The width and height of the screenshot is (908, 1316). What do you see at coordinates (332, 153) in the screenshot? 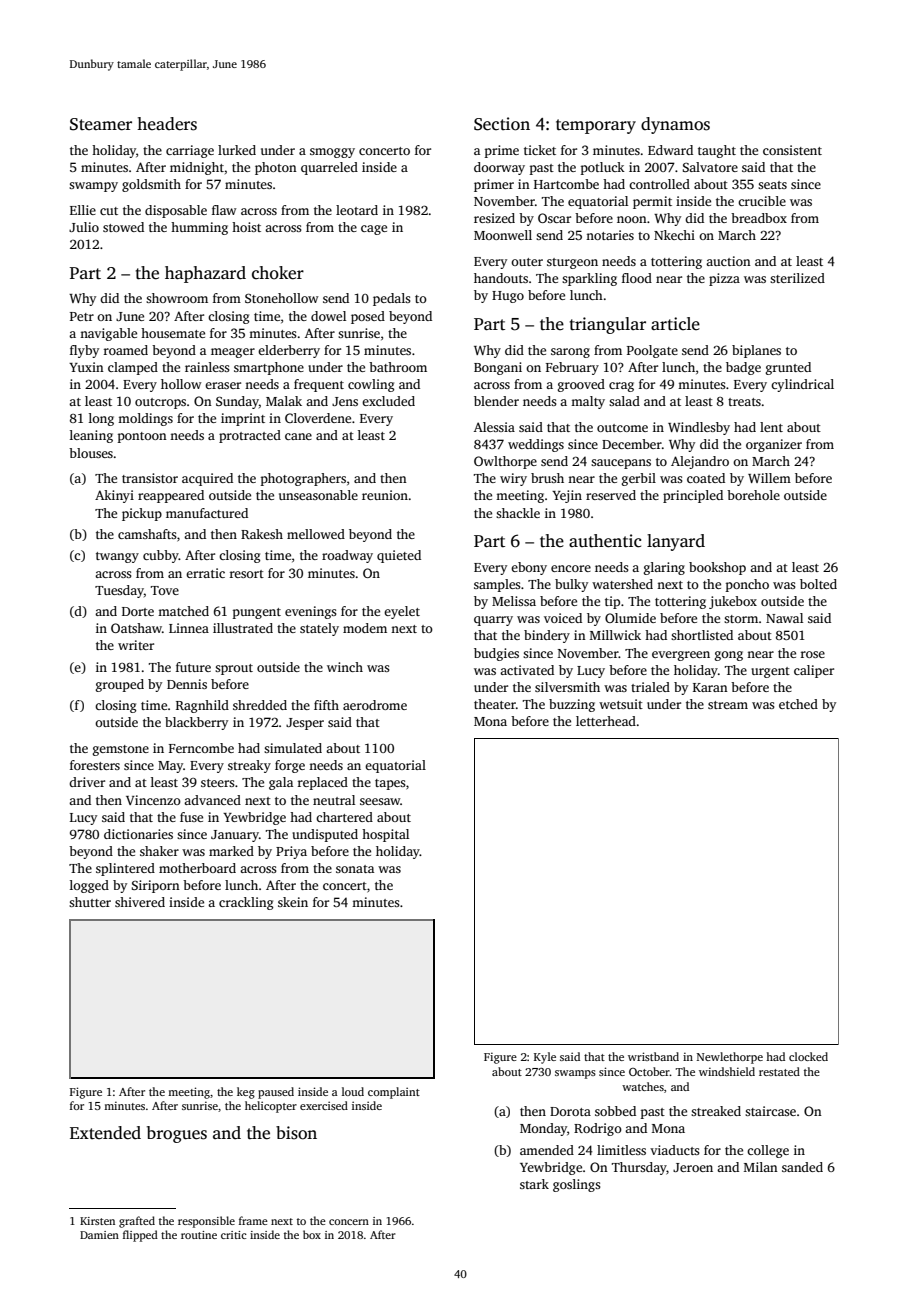
I see `smoggy` at bounding box center [332, 153].
